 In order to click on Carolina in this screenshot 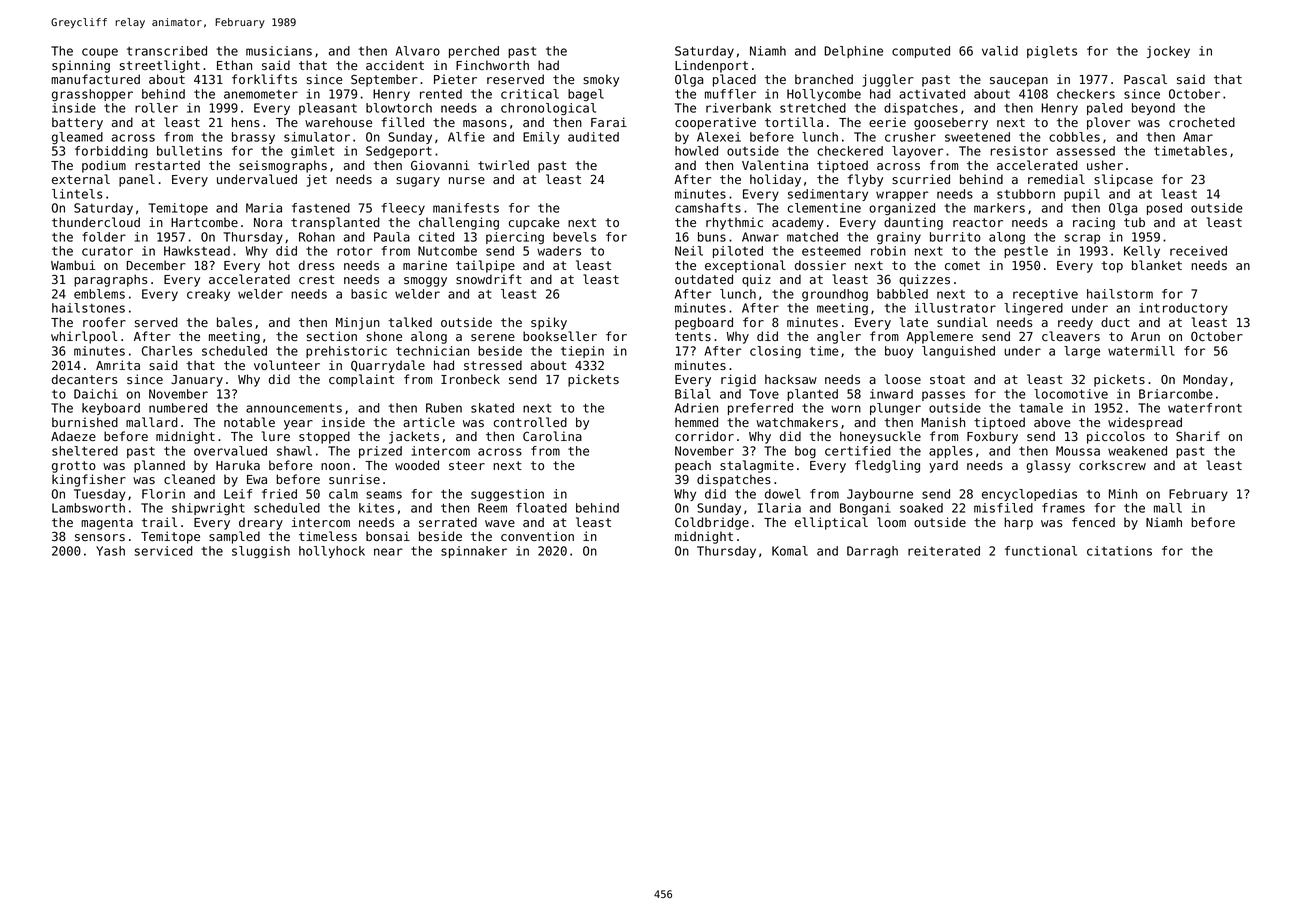, I will do `click(552, 436)`.
